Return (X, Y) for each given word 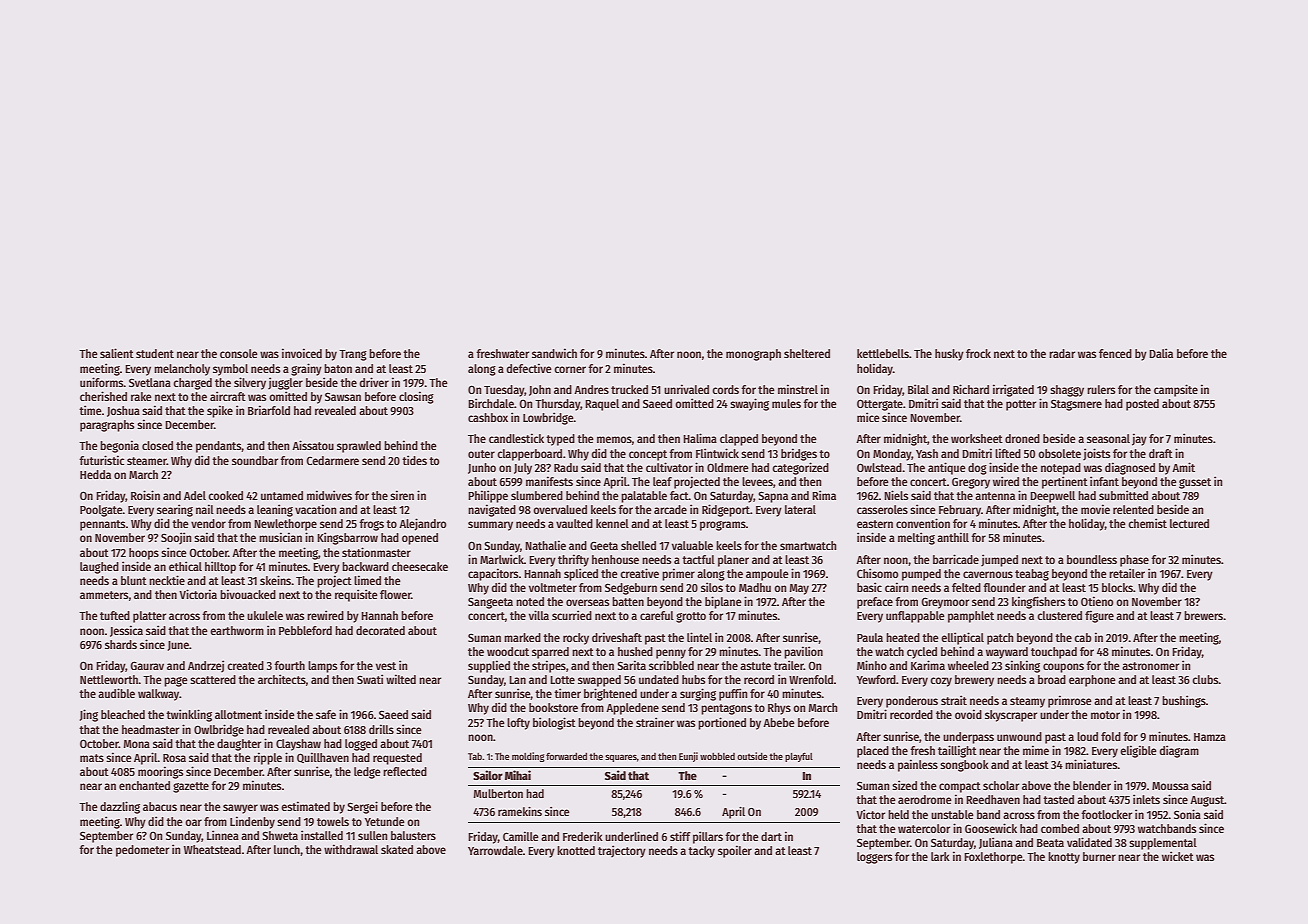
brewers (1203, 615)
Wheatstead (212, 849)
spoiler (735, 851)
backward (365, 566)
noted (530, 601)
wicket (1178, 856)
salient (117, 353)
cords (725, 389)
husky (949, 355)
